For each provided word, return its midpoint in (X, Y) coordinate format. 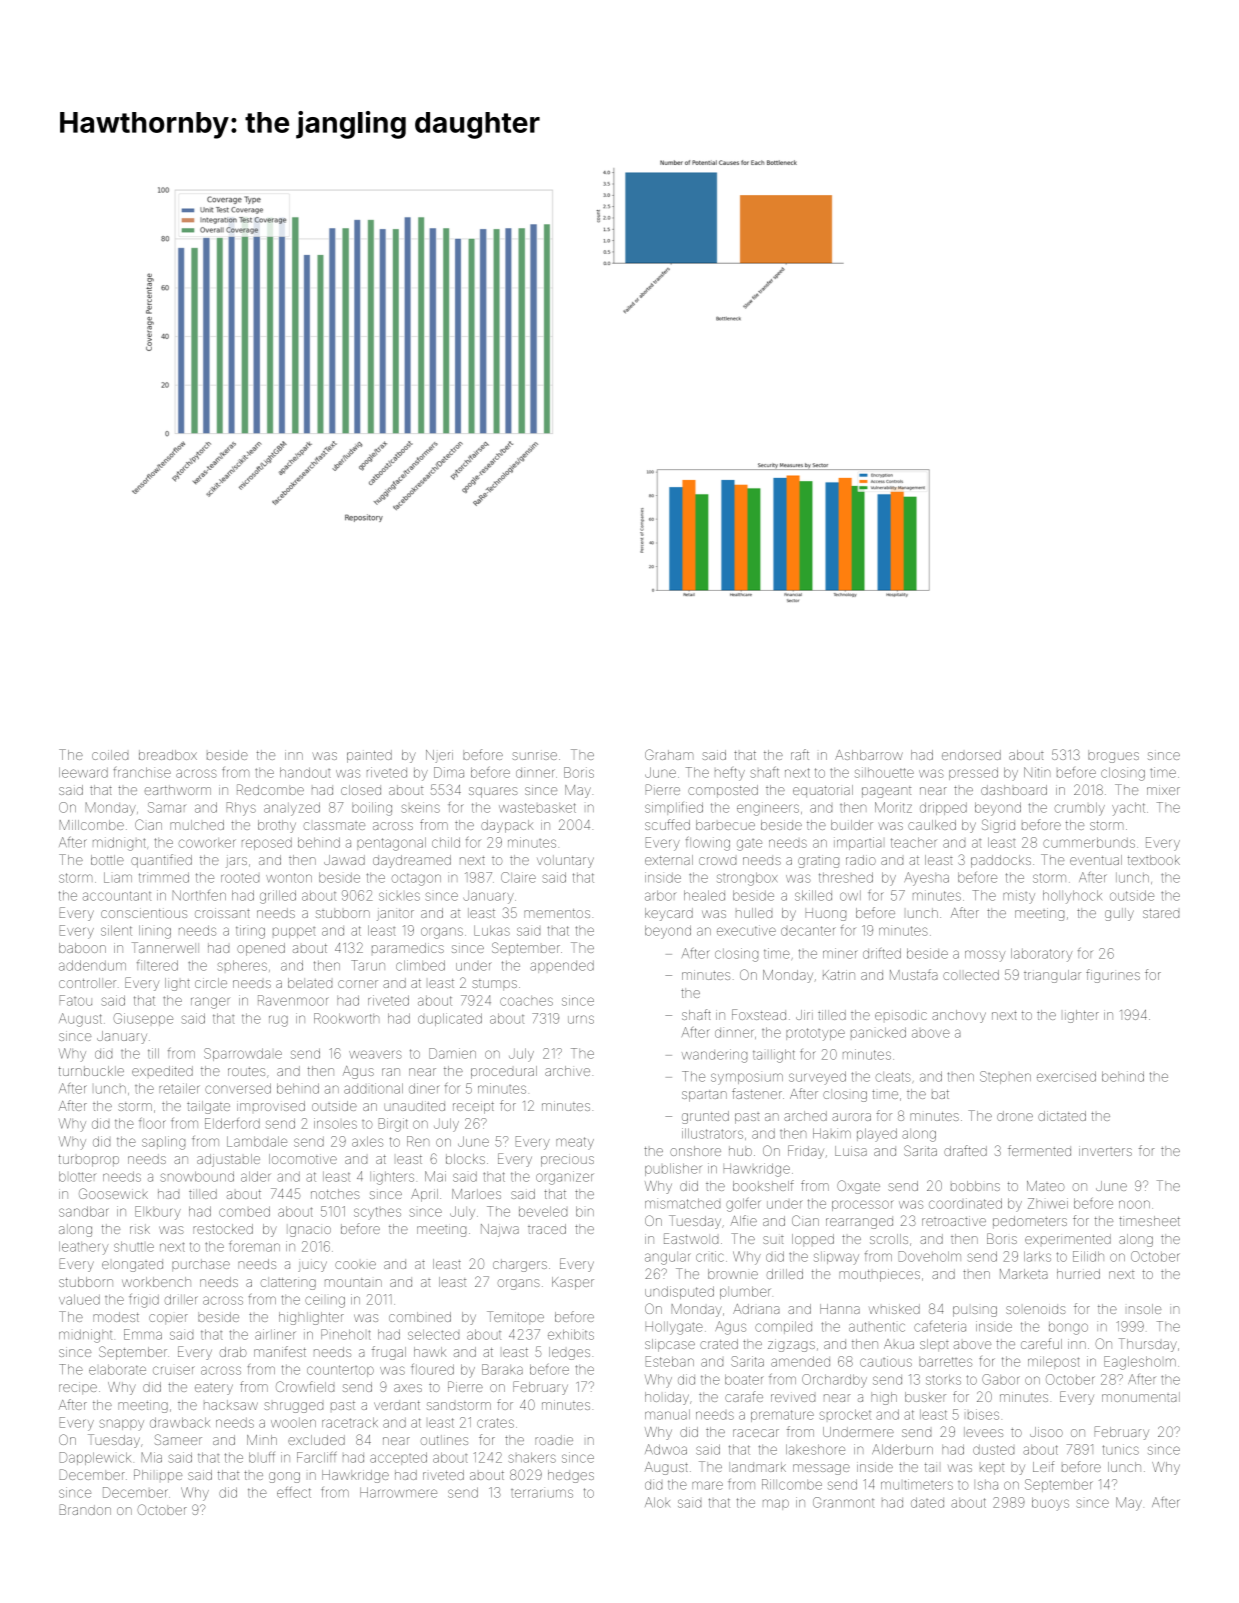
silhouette (884, 772)
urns (581, 1019)
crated (719, 1344)
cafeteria (940, 1326)
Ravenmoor (293, 1000)
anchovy (959, 1016)
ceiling (325, 1302)
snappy (122, 1425)
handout (305, 772)
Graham (669, 754)
